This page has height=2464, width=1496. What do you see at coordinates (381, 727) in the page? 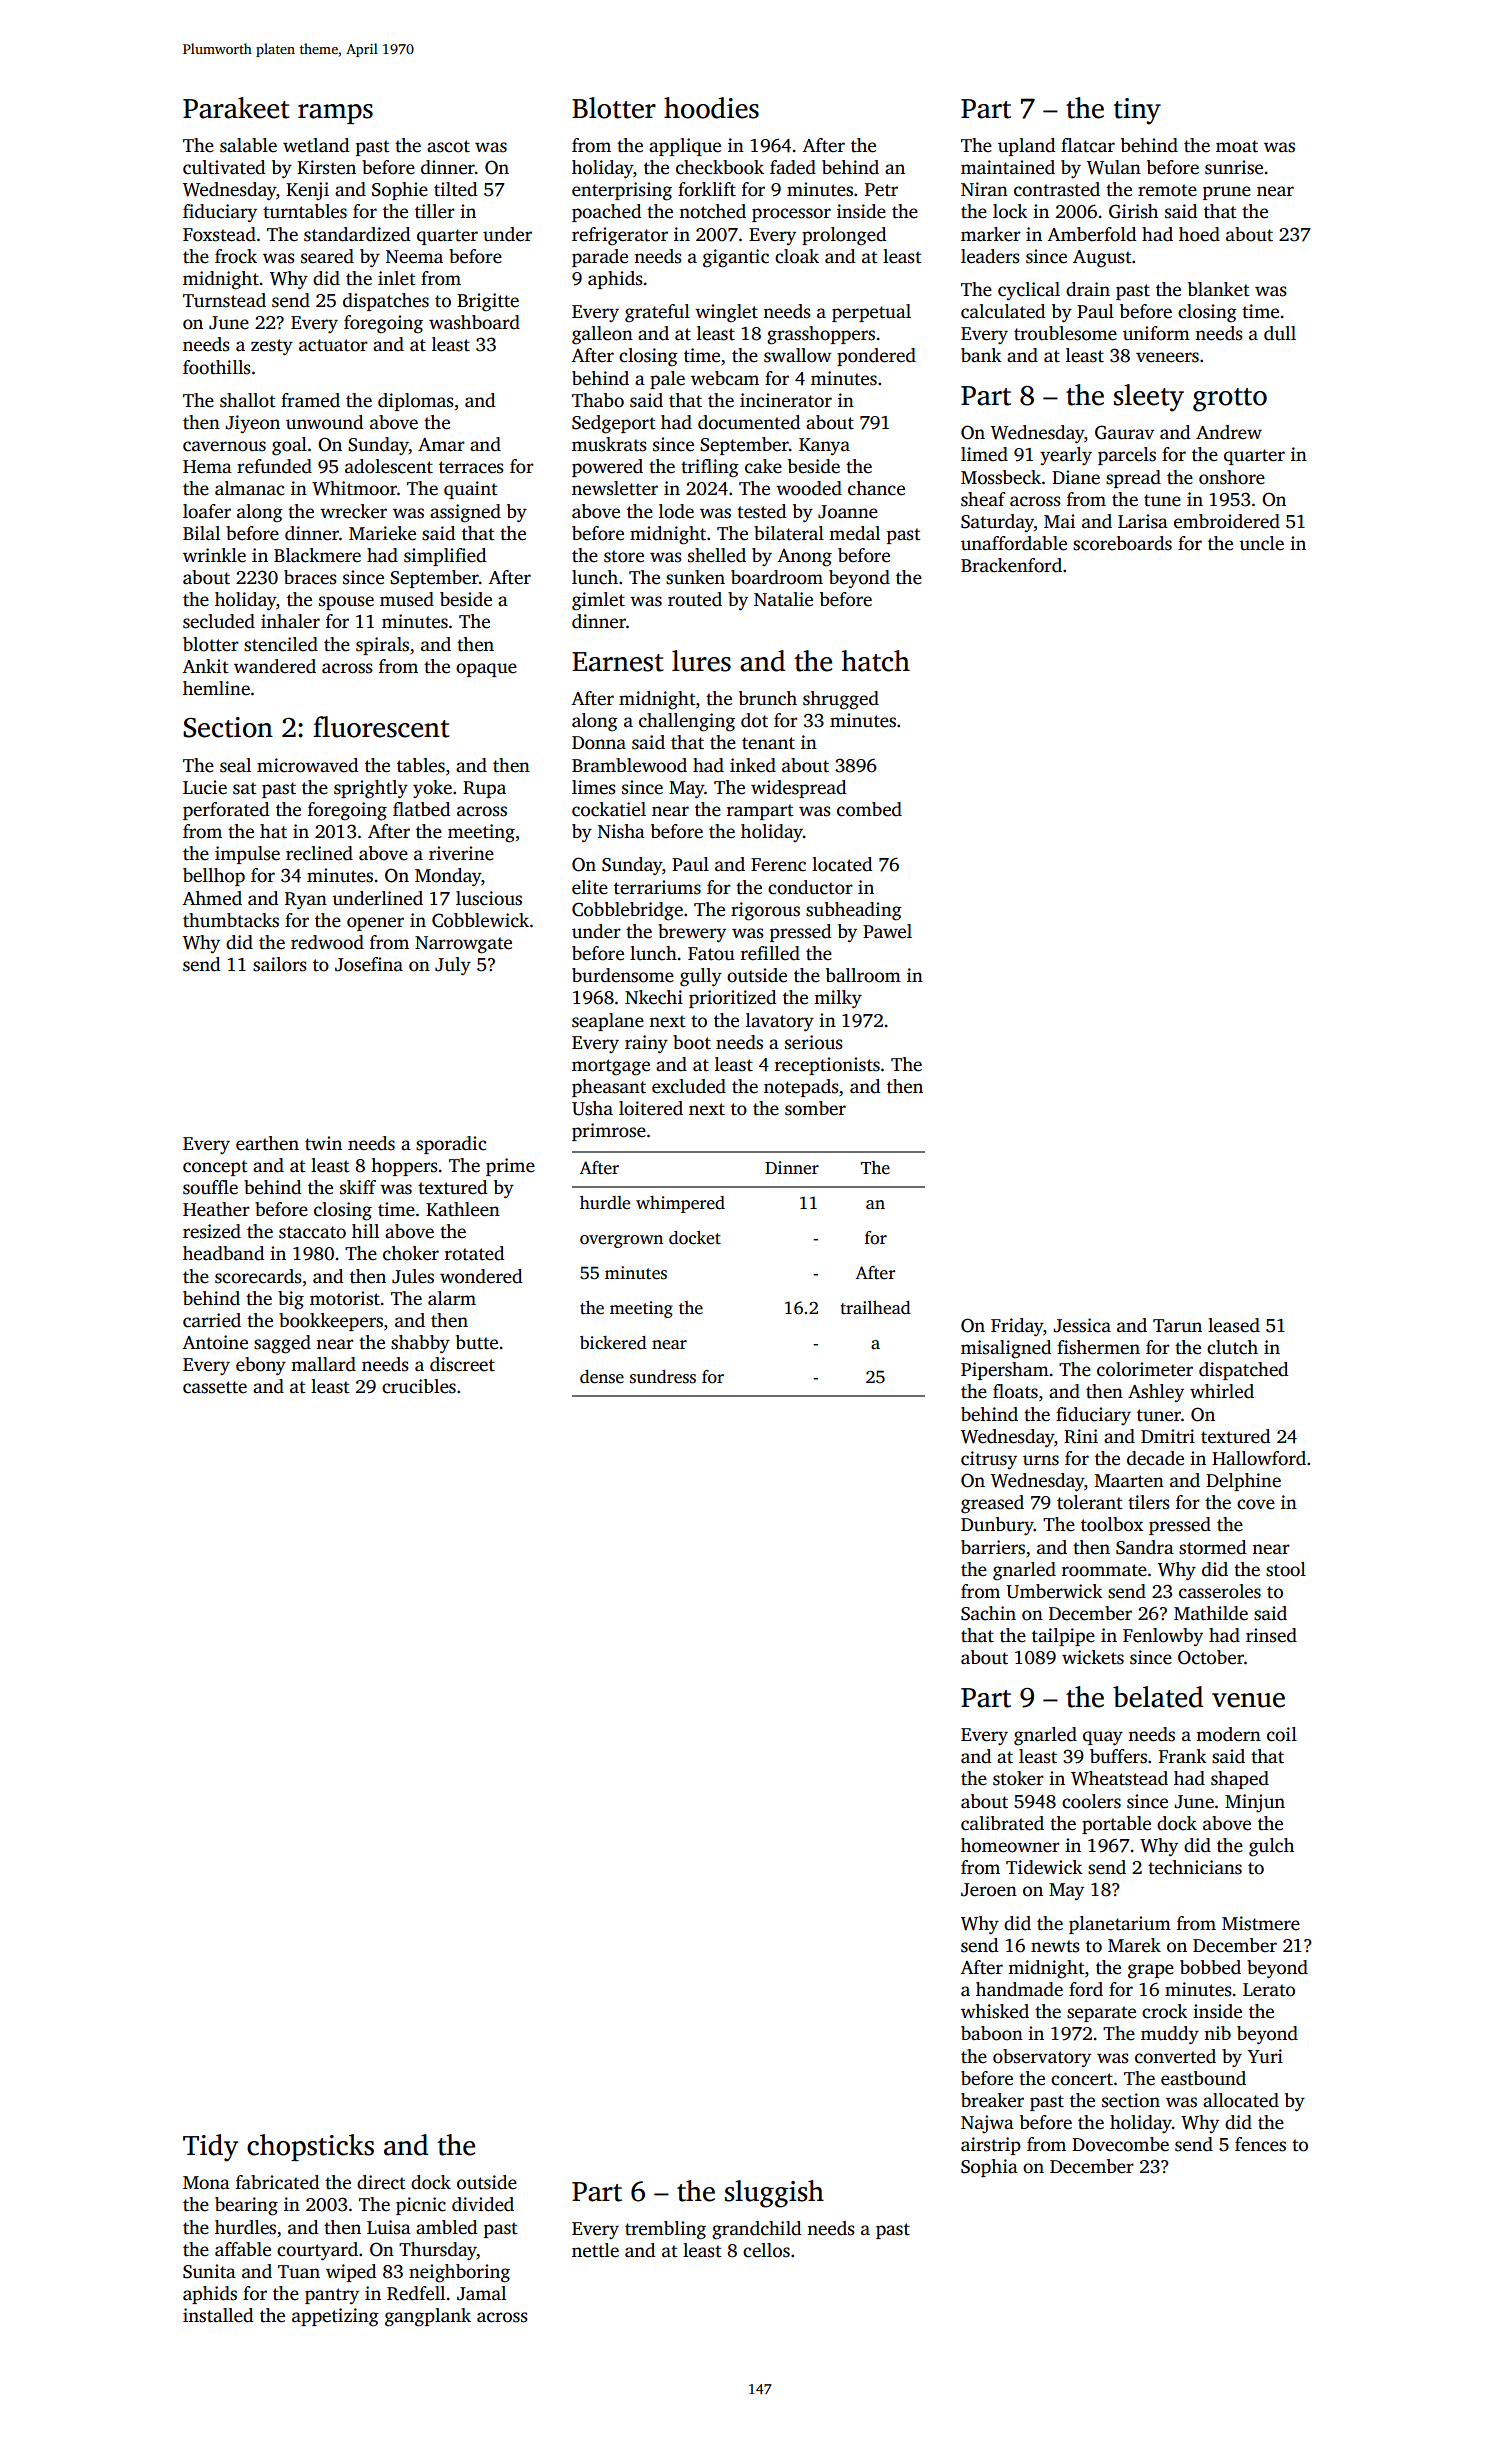
I see `fluorescent` at bounding box center [381, 727].
